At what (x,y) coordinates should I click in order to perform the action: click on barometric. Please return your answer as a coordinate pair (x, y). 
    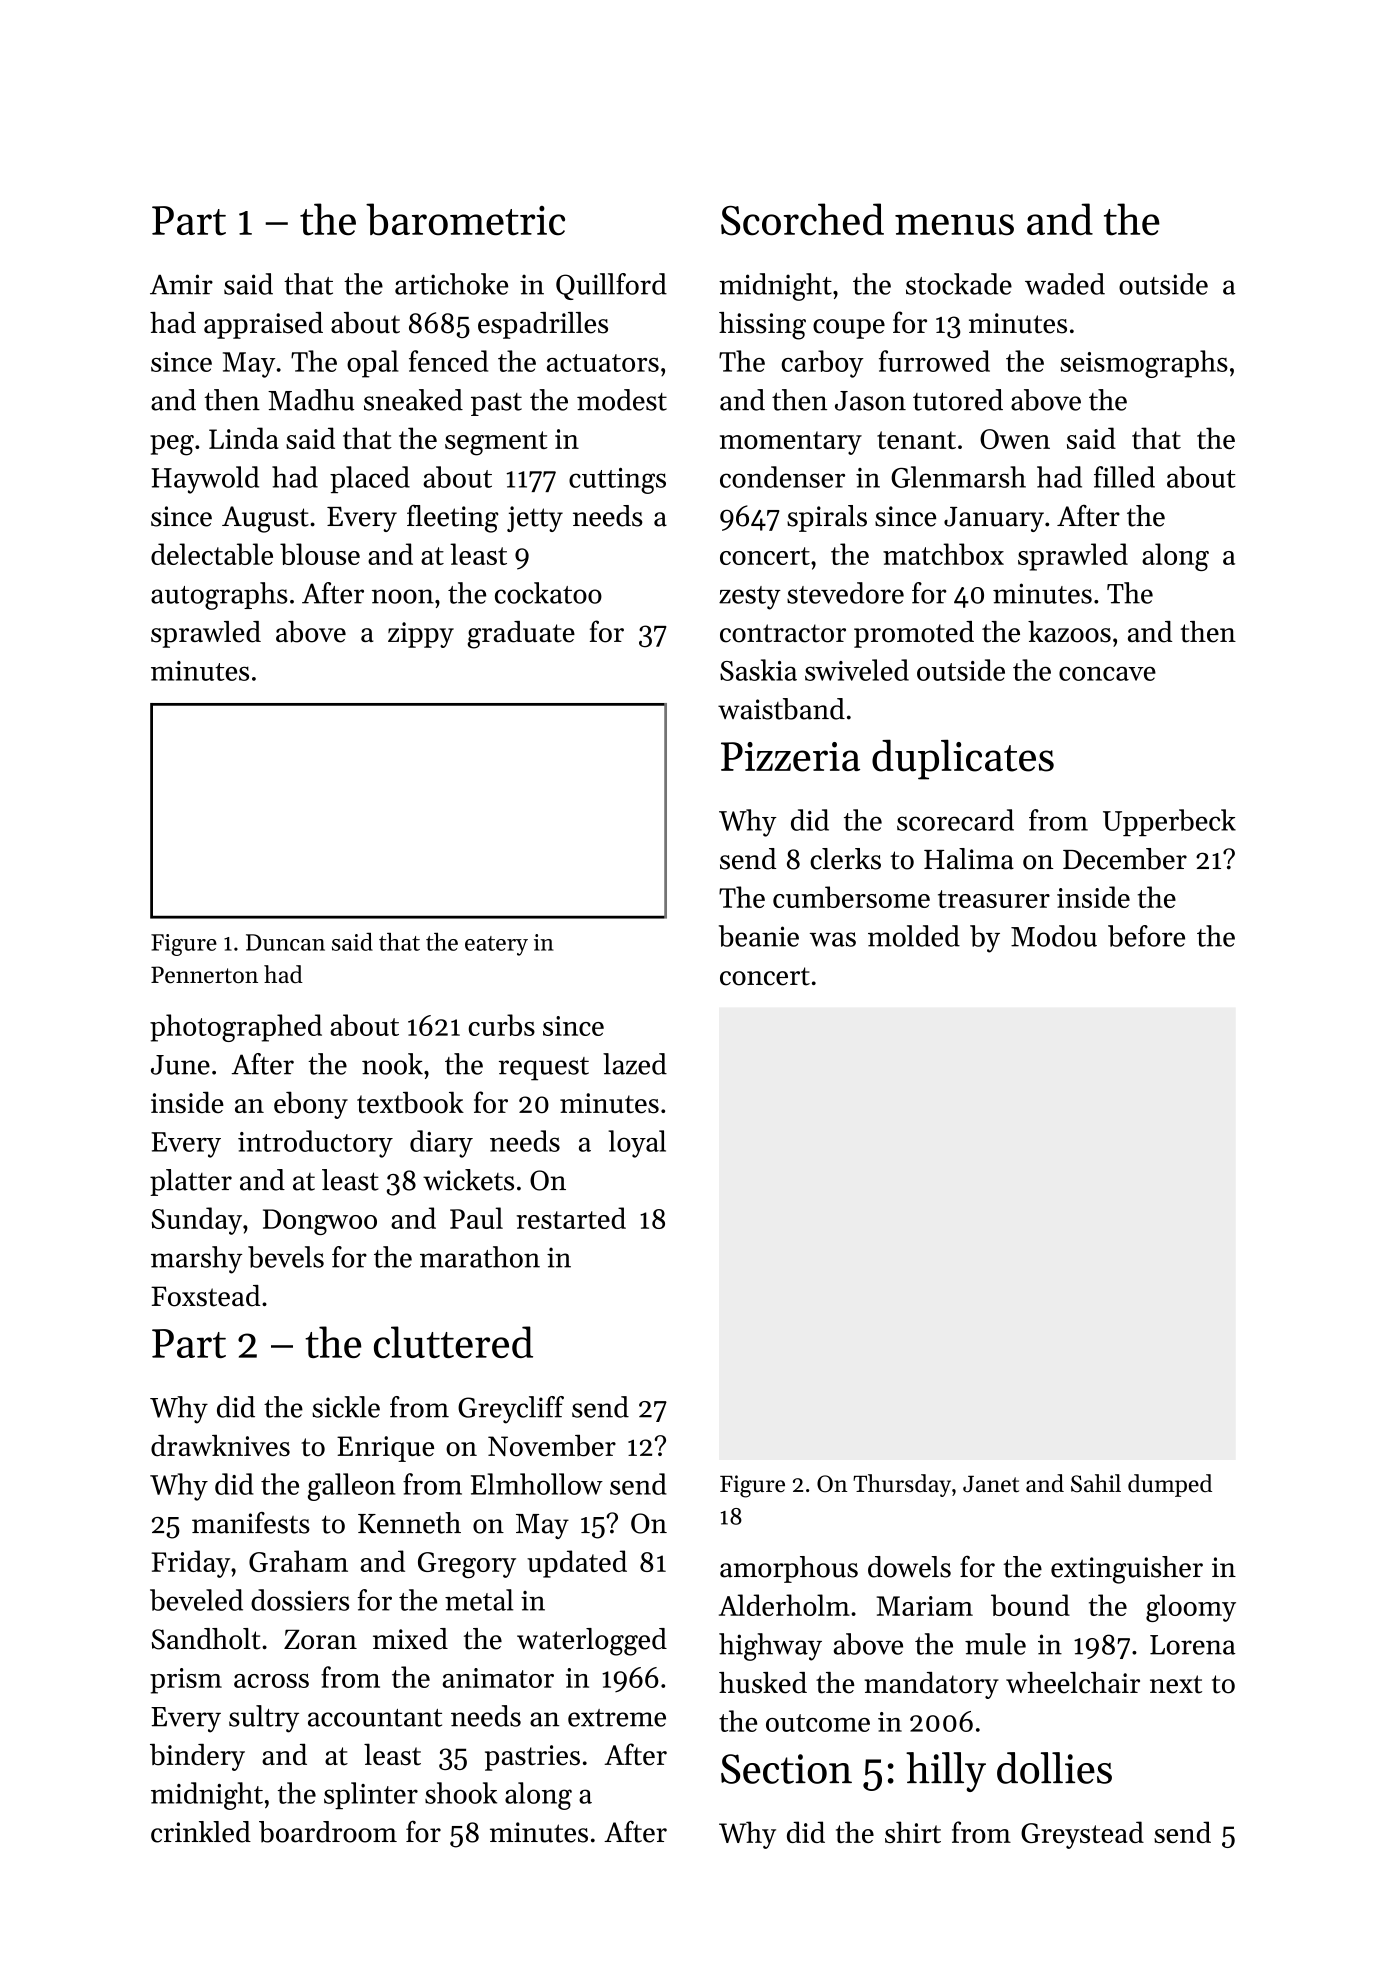
    Looking at the image, I should click on (465, 219).
